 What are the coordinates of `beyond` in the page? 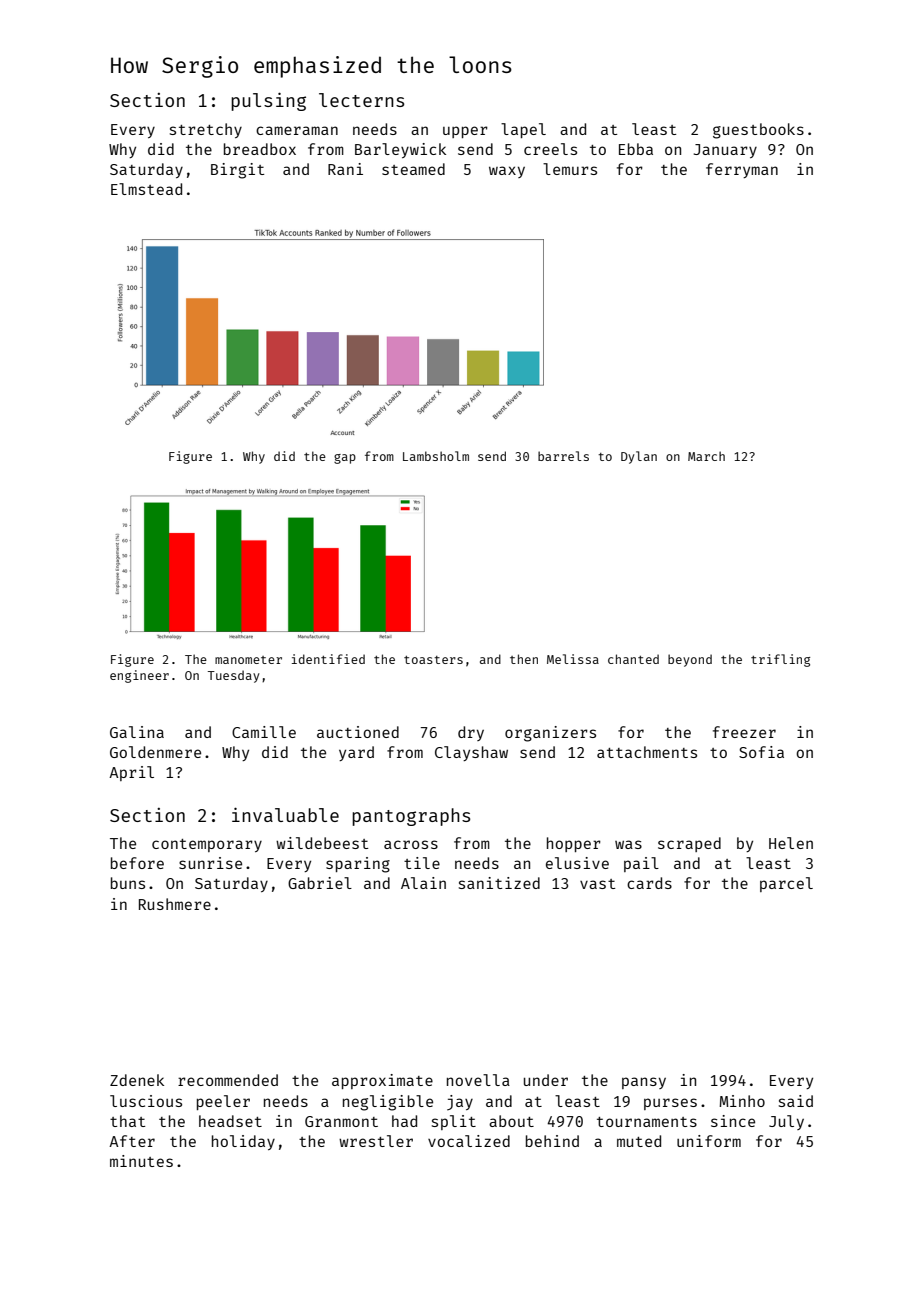 It's located at (690, 660).
